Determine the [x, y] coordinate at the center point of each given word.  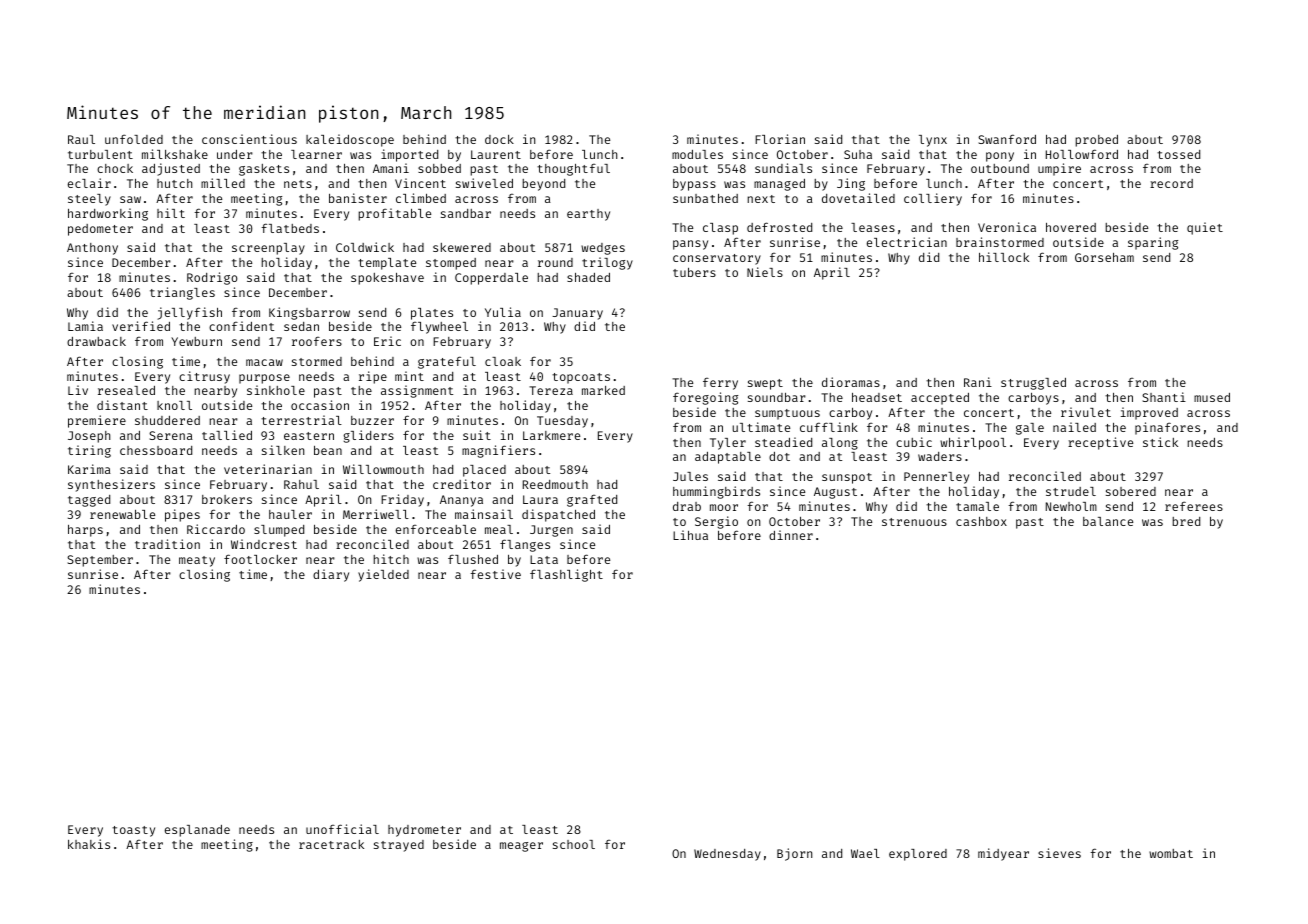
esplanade [197, 831]
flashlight [566, 575]
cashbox [981, 521]
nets [298, 184]
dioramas [851, 382]
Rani [978, 382]
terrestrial [301, 420]
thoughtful [573, 170]
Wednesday [727, 855]
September [100, 561]
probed [1096, 141]
